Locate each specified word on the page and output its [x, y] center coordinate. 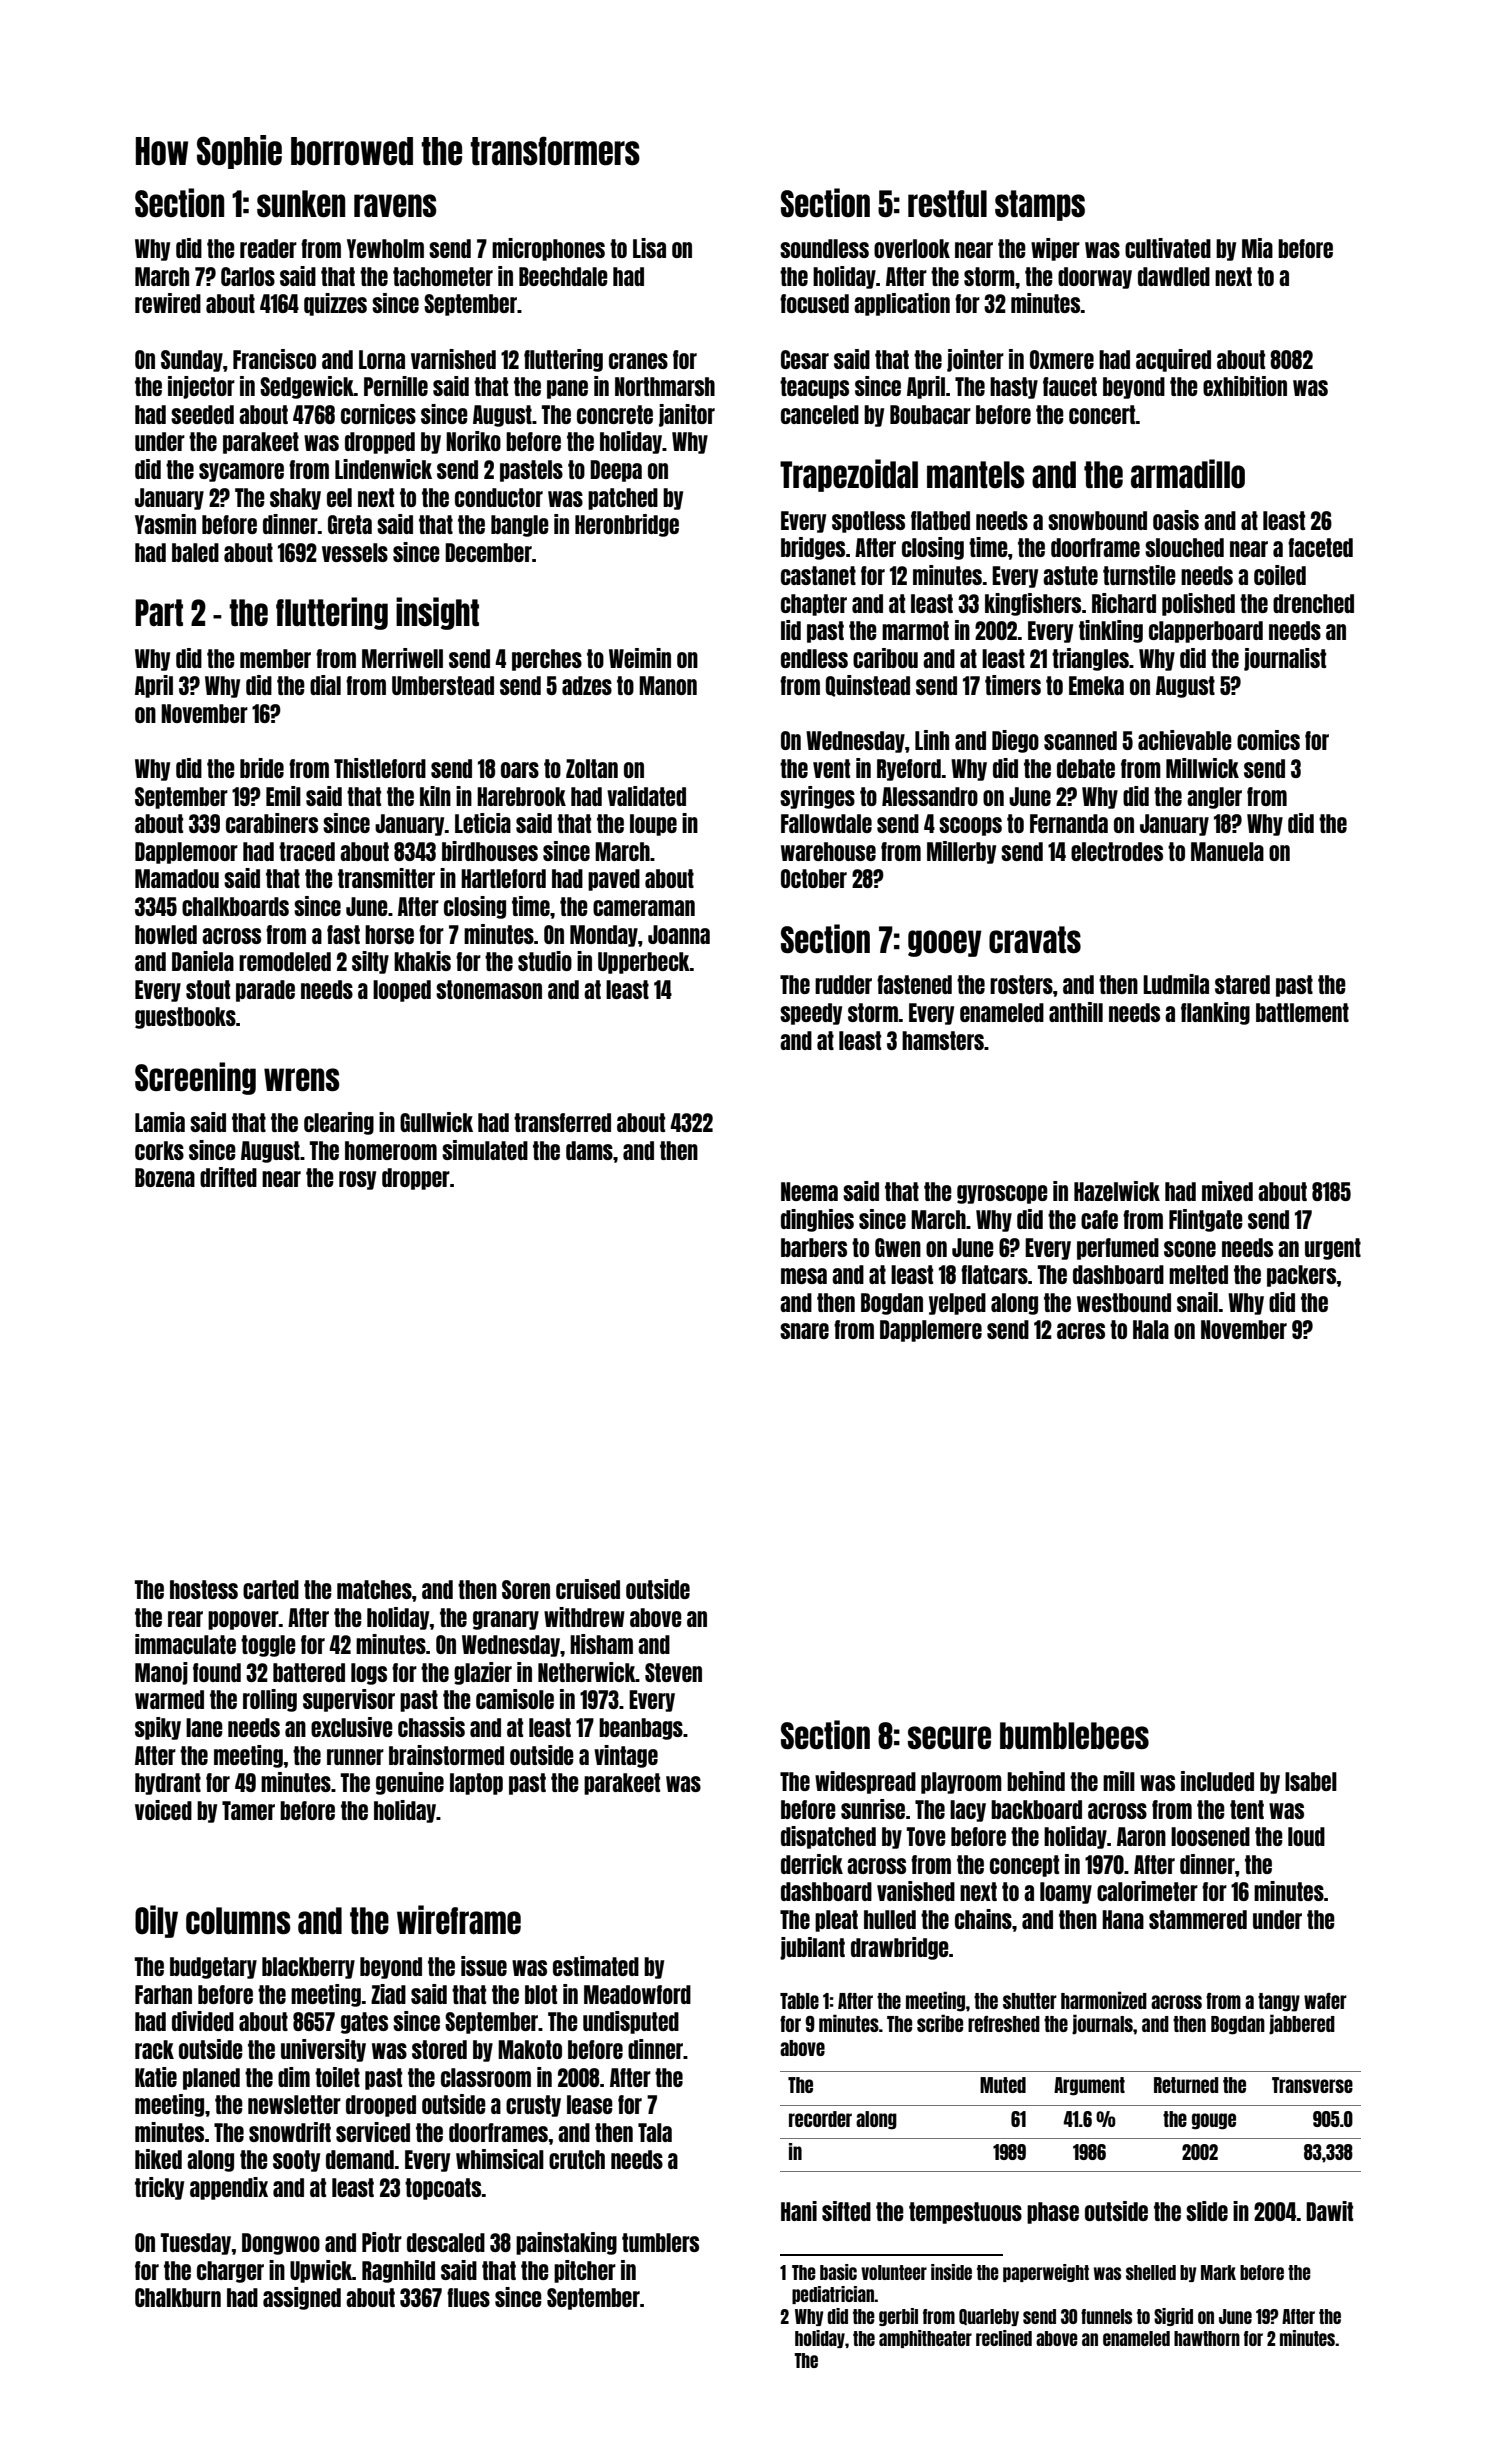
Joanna [679, 934]
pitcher [585, 2271]
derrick [812, 1864]
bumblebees [1074, 1735]
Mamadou [177, 878]
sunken [301, 203]
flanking [1215, 1013]
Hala [1151, 1329]
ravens [395, 205]
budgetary [213, 1968]
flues [468, 2297]
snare [804, 1331]
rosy [357, 1180]
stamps [1040, 205]
